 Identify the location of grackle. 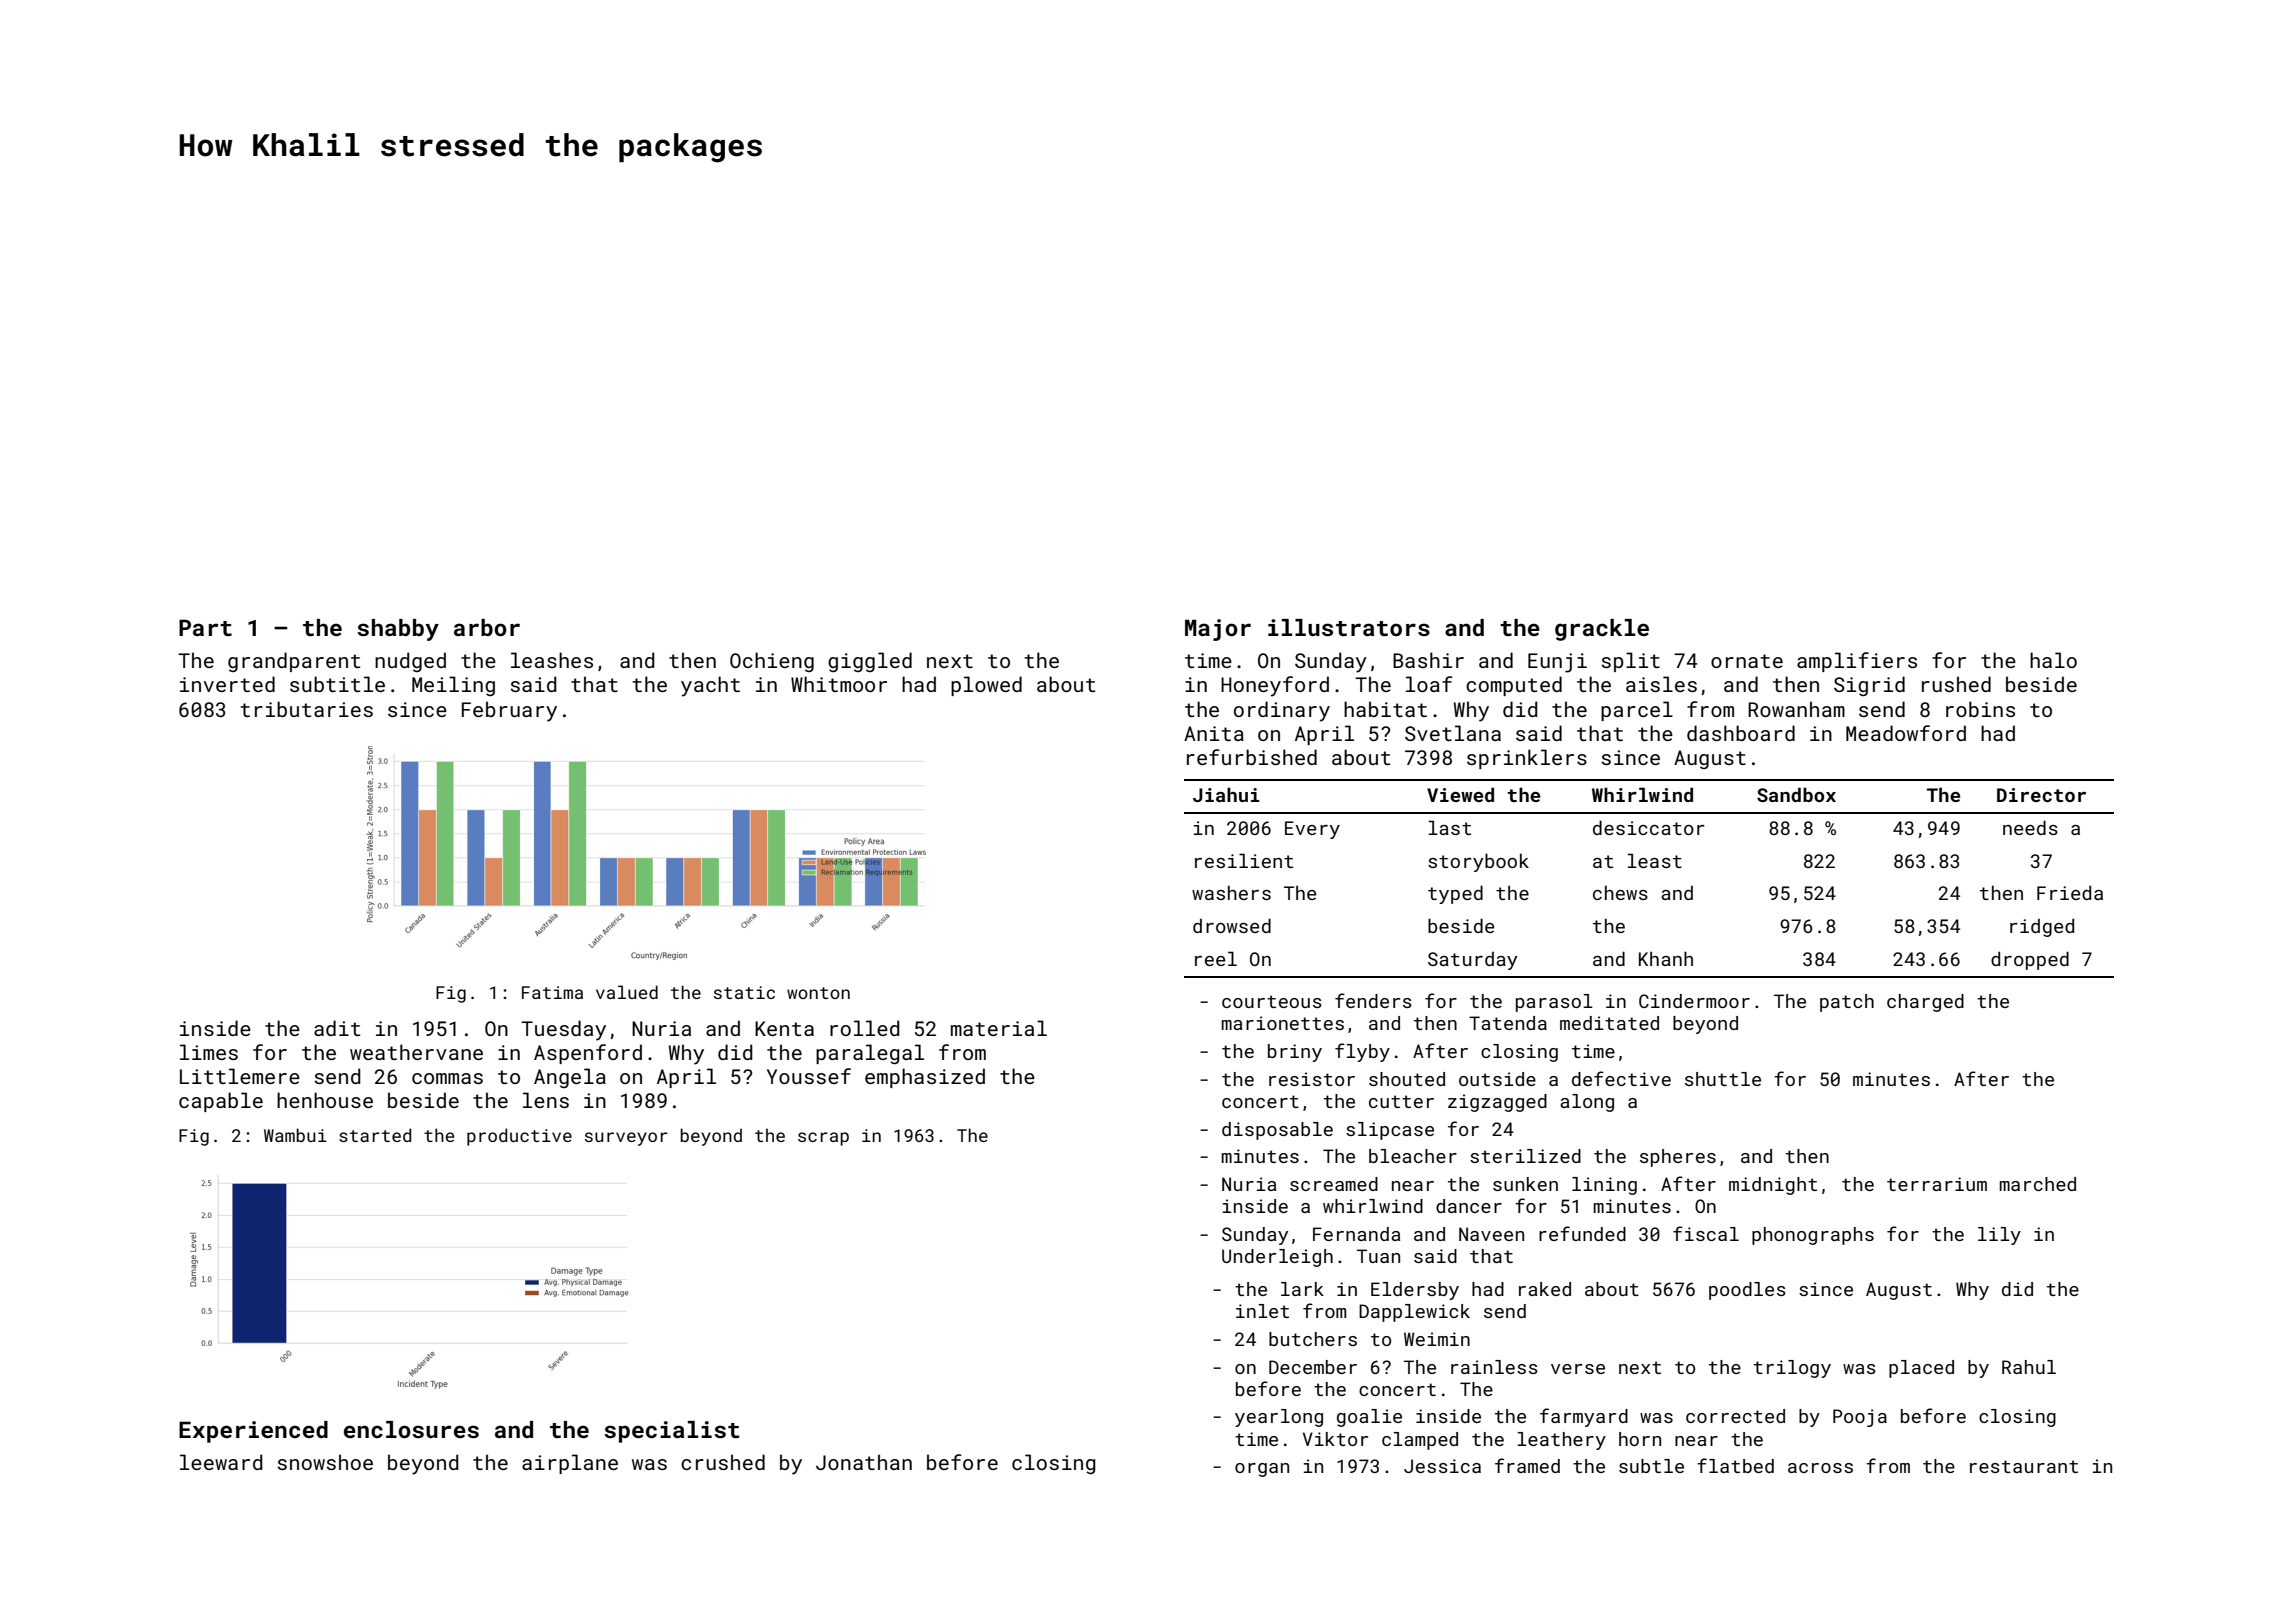
(1602, 630).
